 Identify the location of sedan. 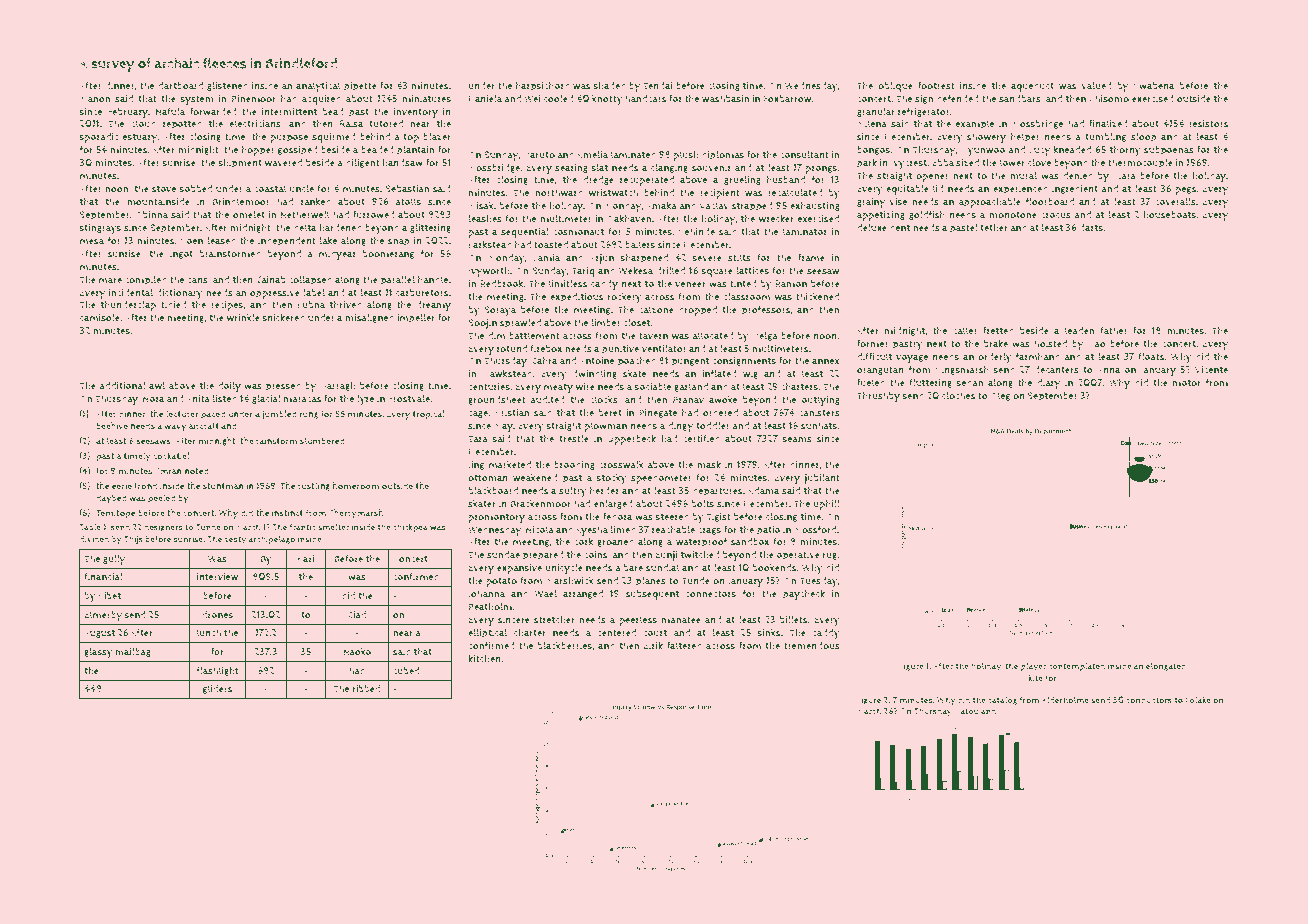
(970, 383).
